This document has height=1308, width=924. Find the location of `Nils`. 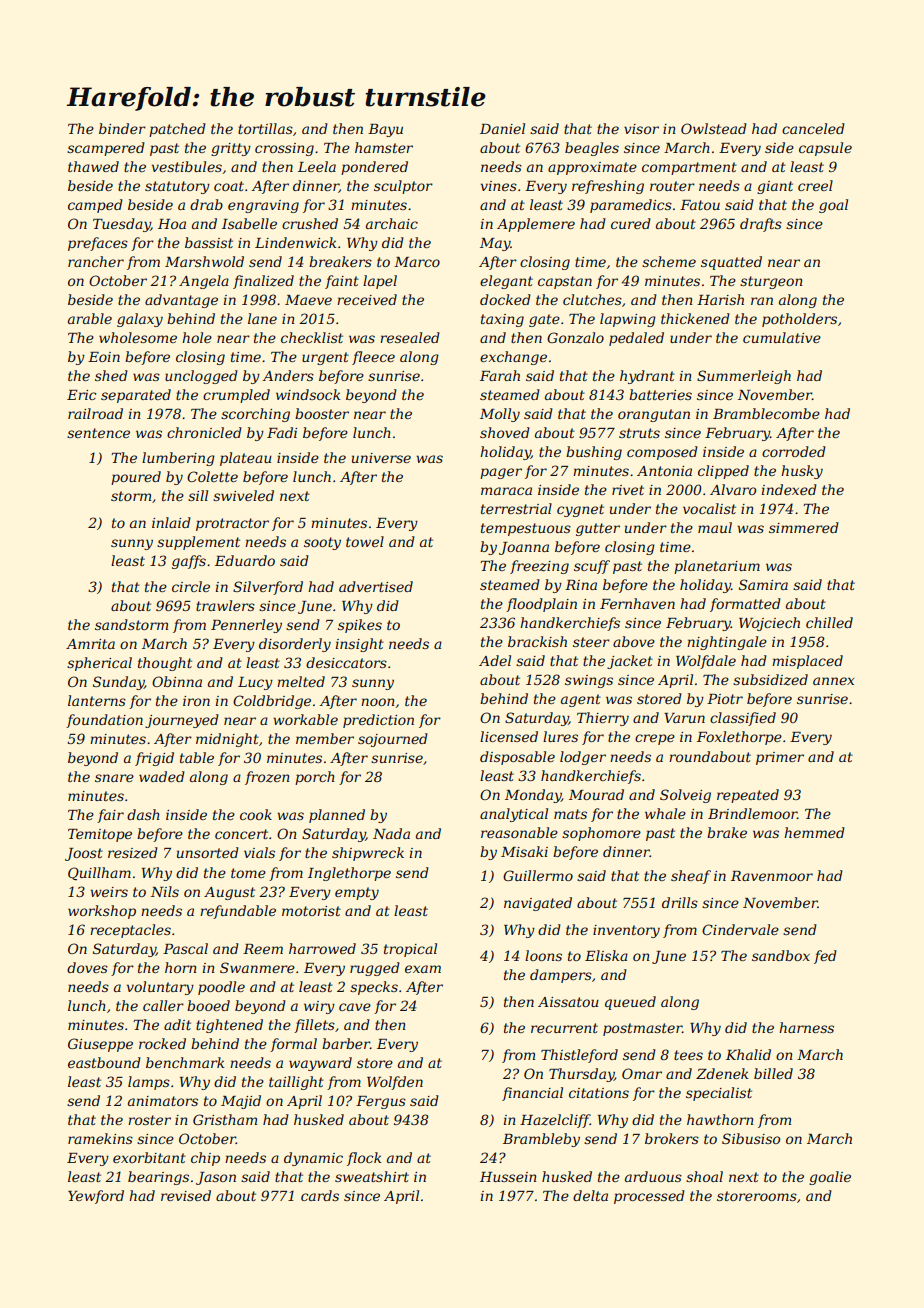

Nils is located at coordinates (165, 891).
